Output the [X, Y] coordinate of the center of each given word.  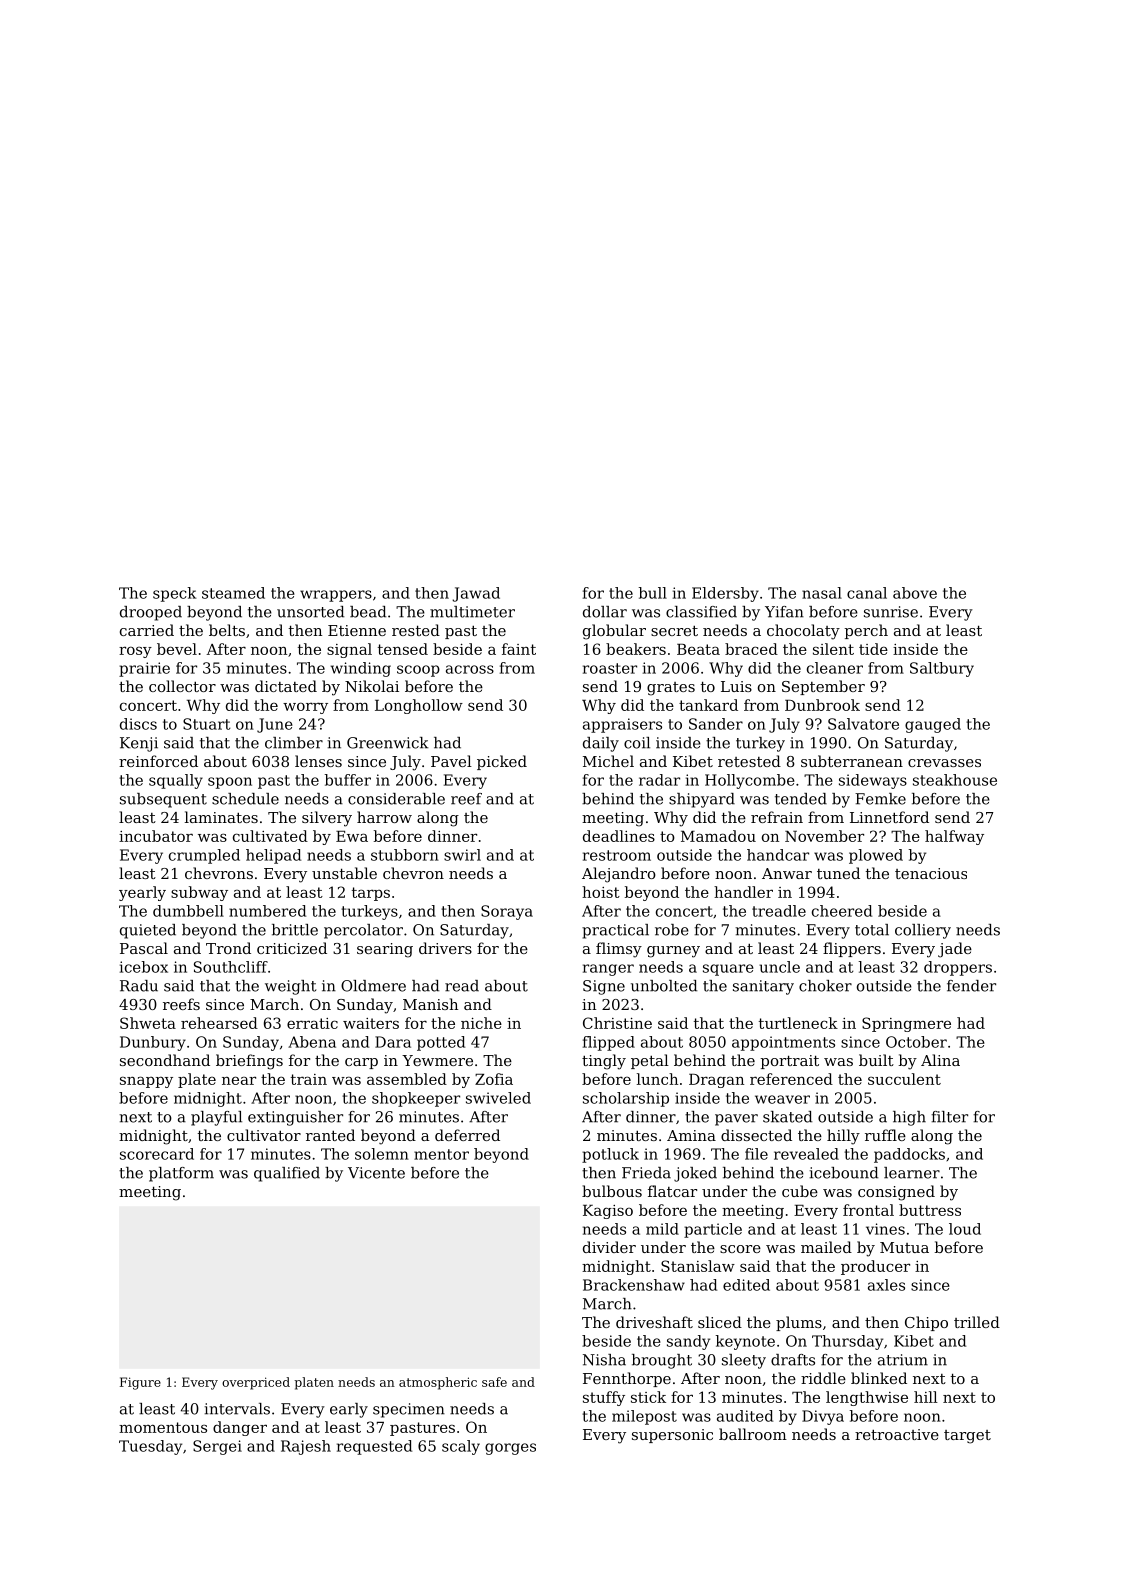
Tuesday [150, 1447]
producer [875, 1267]
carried [147, 630]
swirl [462, 855]
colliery [923, 931]
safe [494, 1382]
